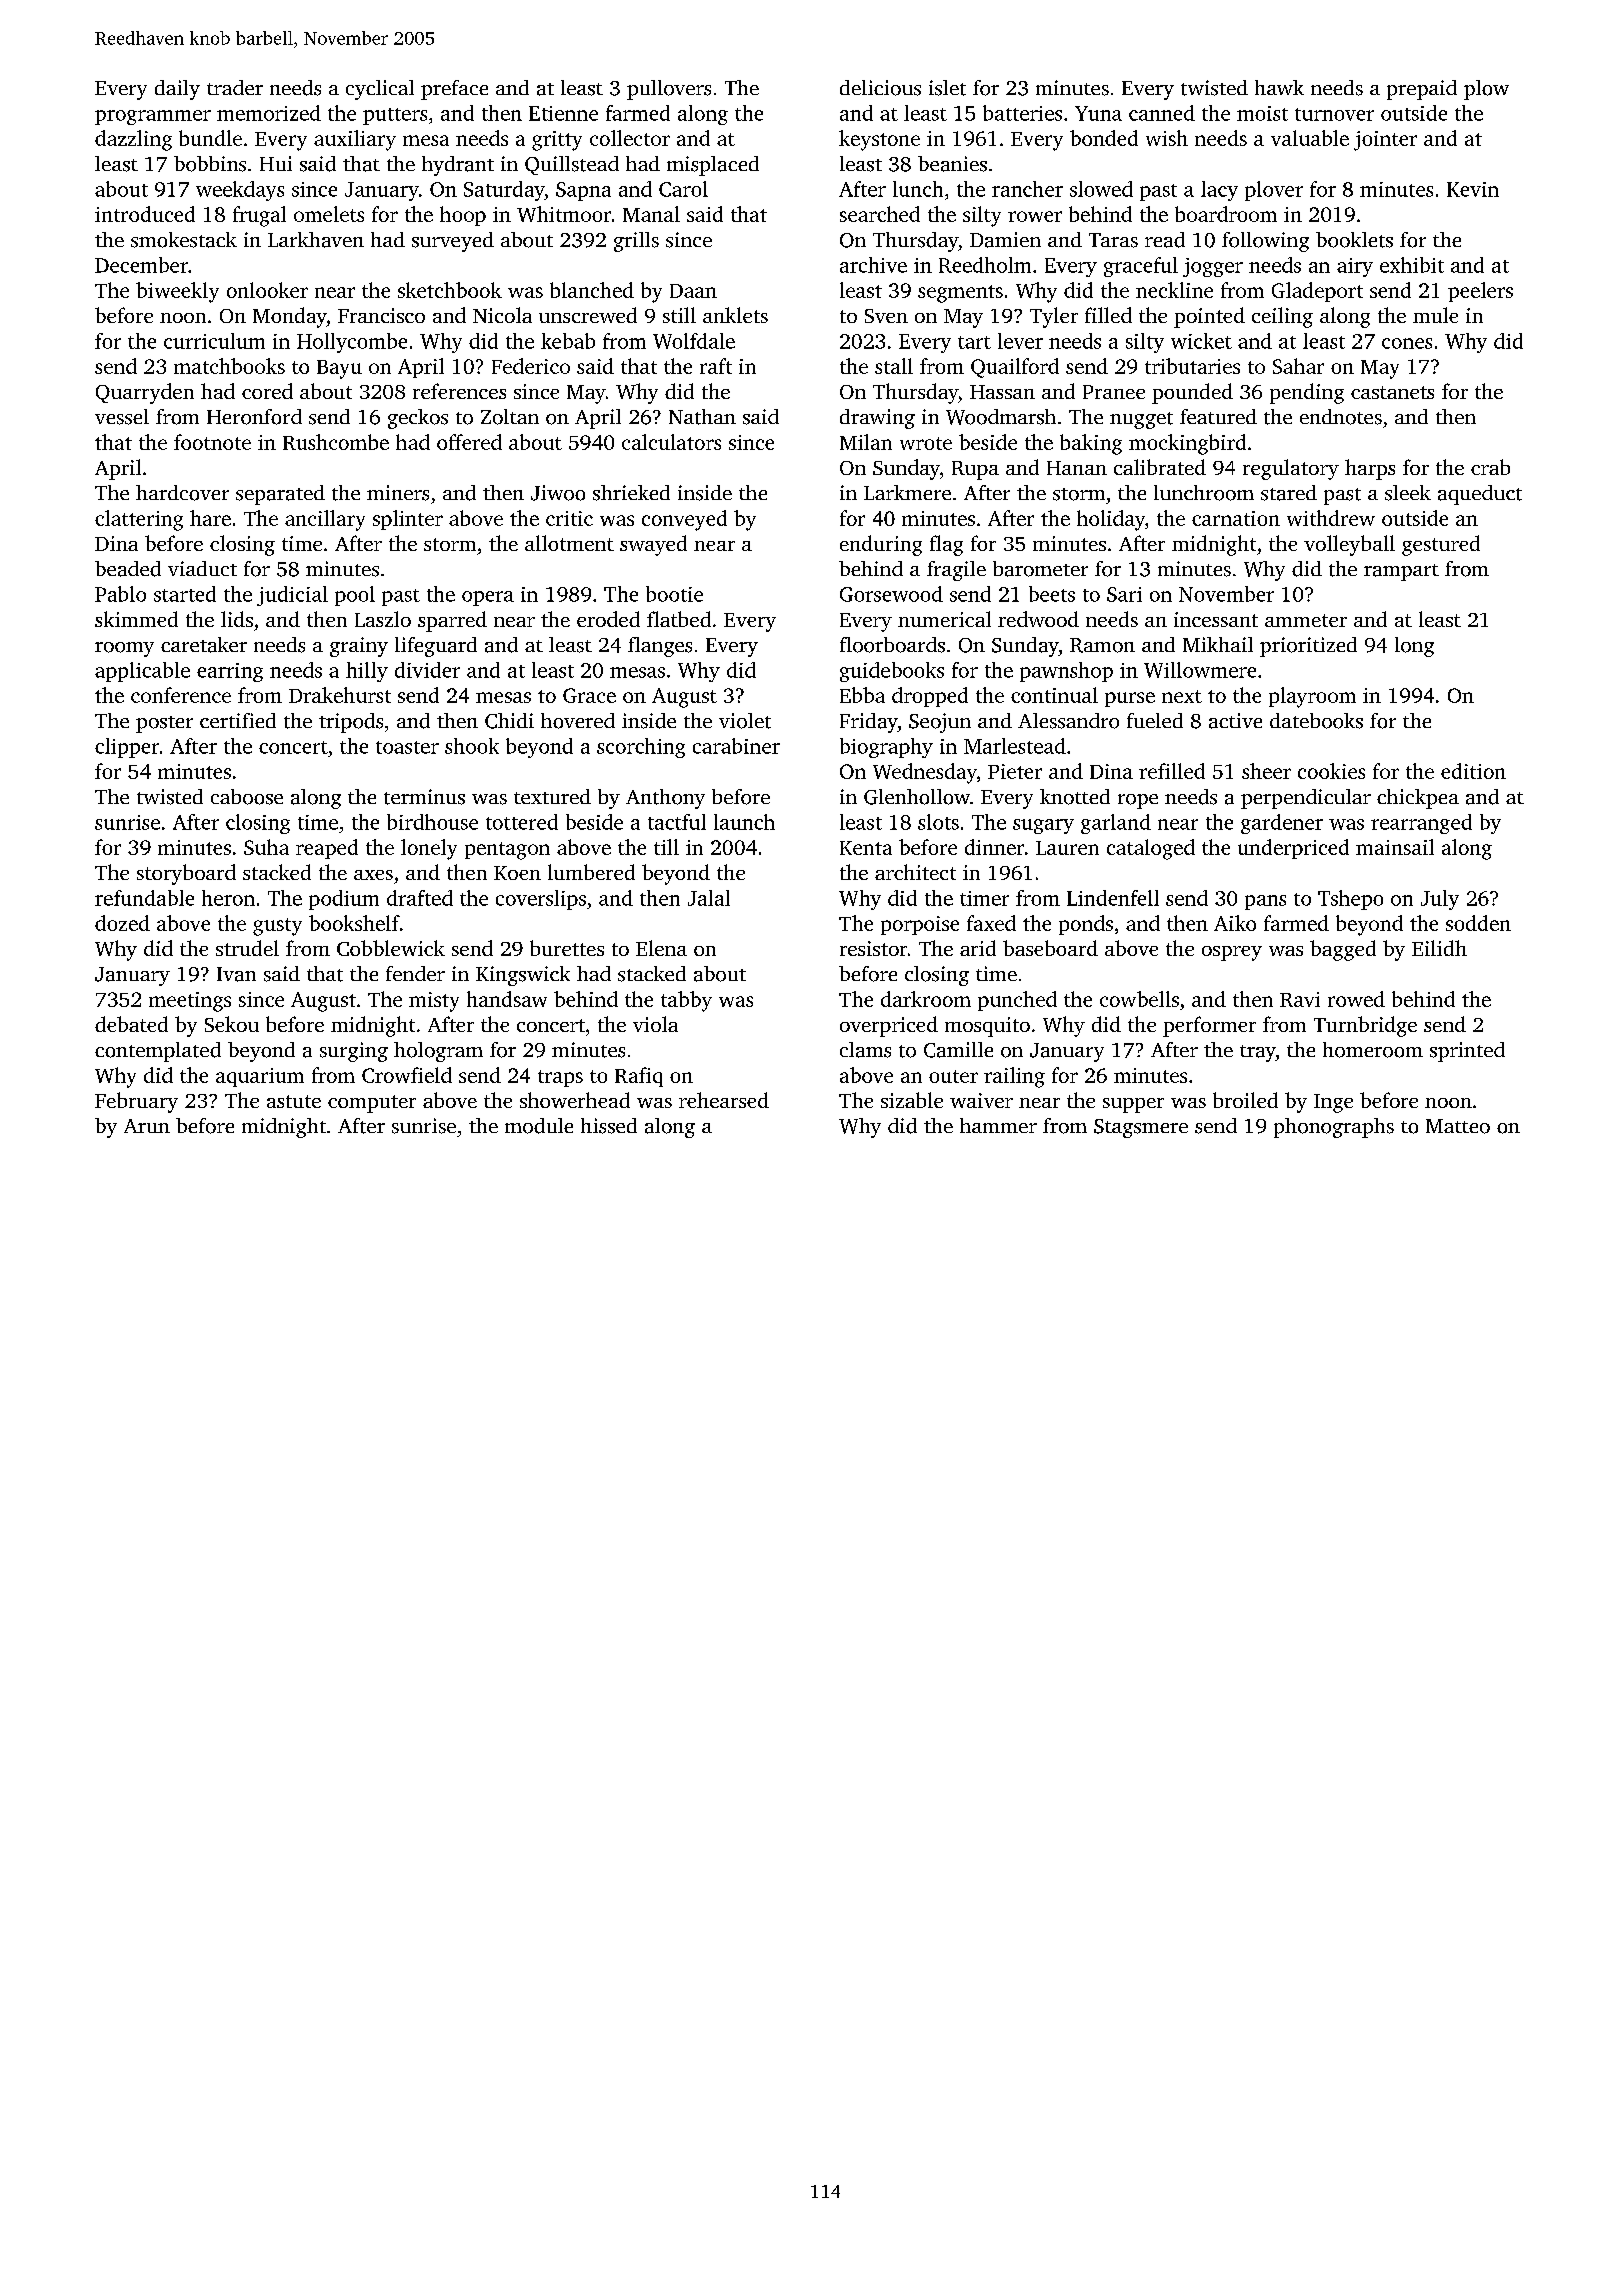  What do you see at coordinates (1226, 214) in the page?
I see `boardroom` at bounding box center [1226, 214].
